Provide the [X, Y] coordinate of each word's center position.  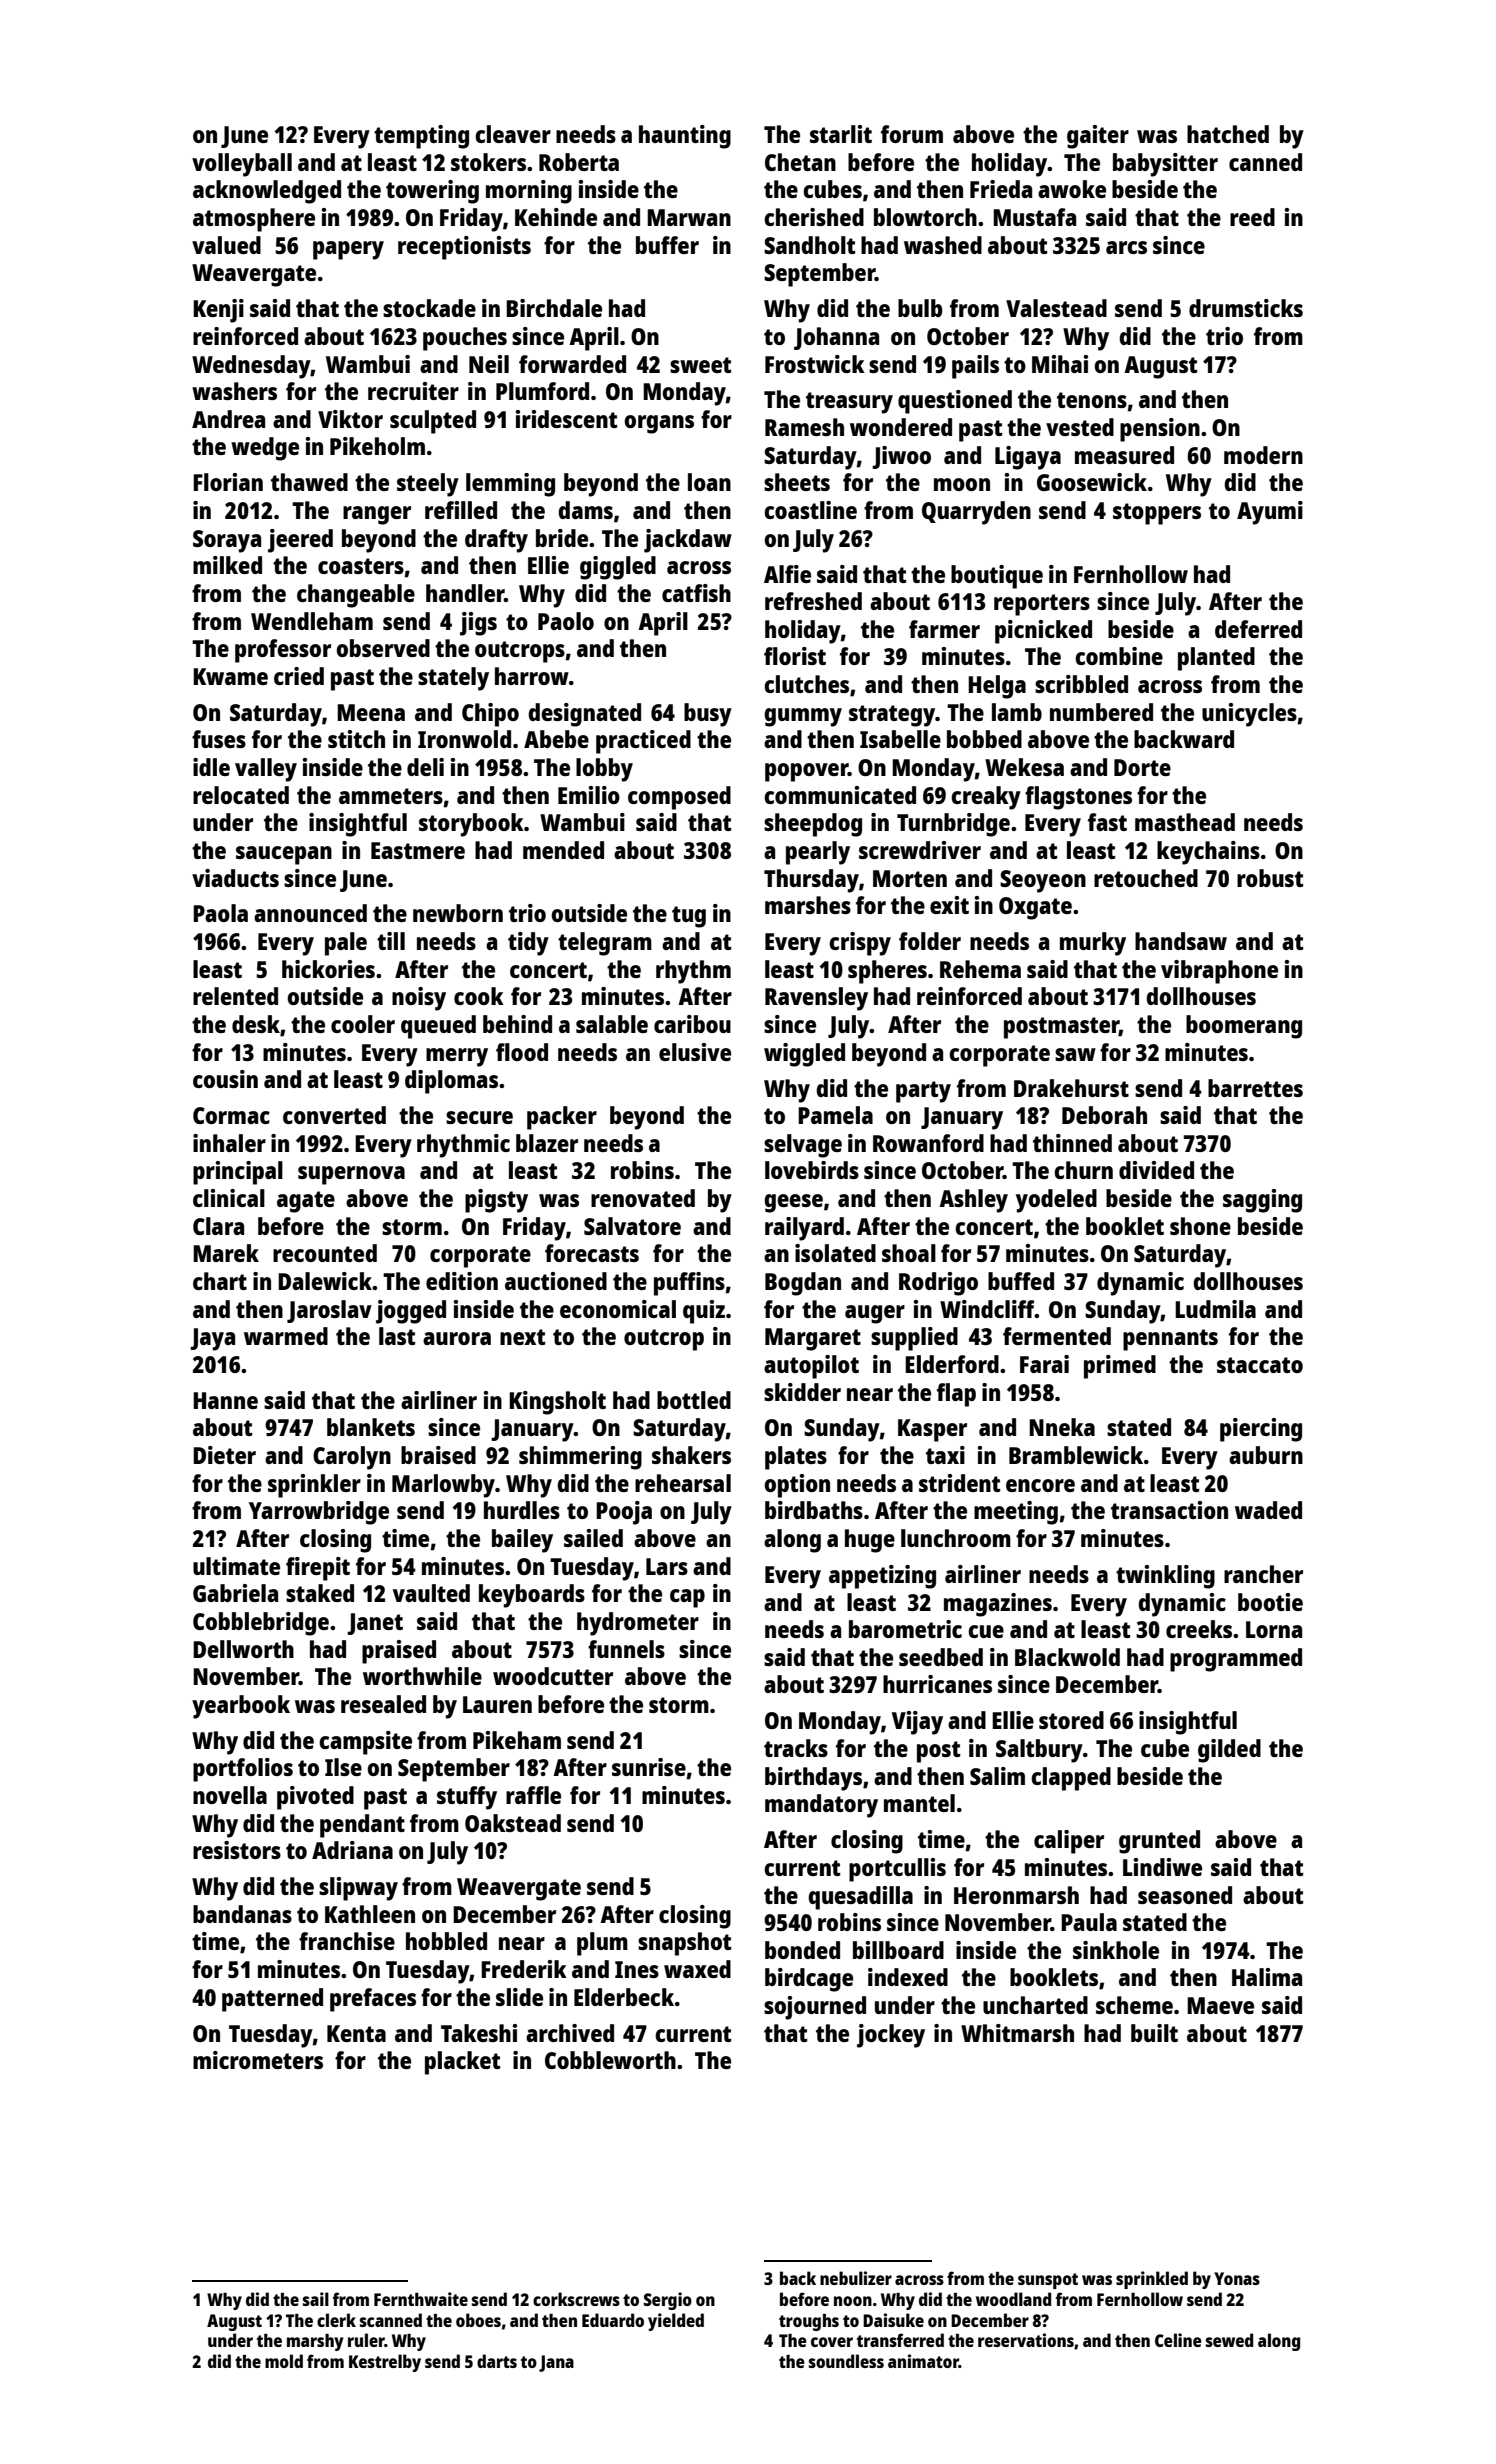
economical [618, 1309]
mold [284, 2361]
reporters [1042, 605]
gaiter [1098, 137]
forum [912, 134]
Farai [1044, 1364]
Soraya [227, 541]
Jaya [212, 1339]
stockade [429, 308]
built [1154, 2033]
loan [709, 482]
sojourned [815, 2008]
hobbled [446, 1941]
